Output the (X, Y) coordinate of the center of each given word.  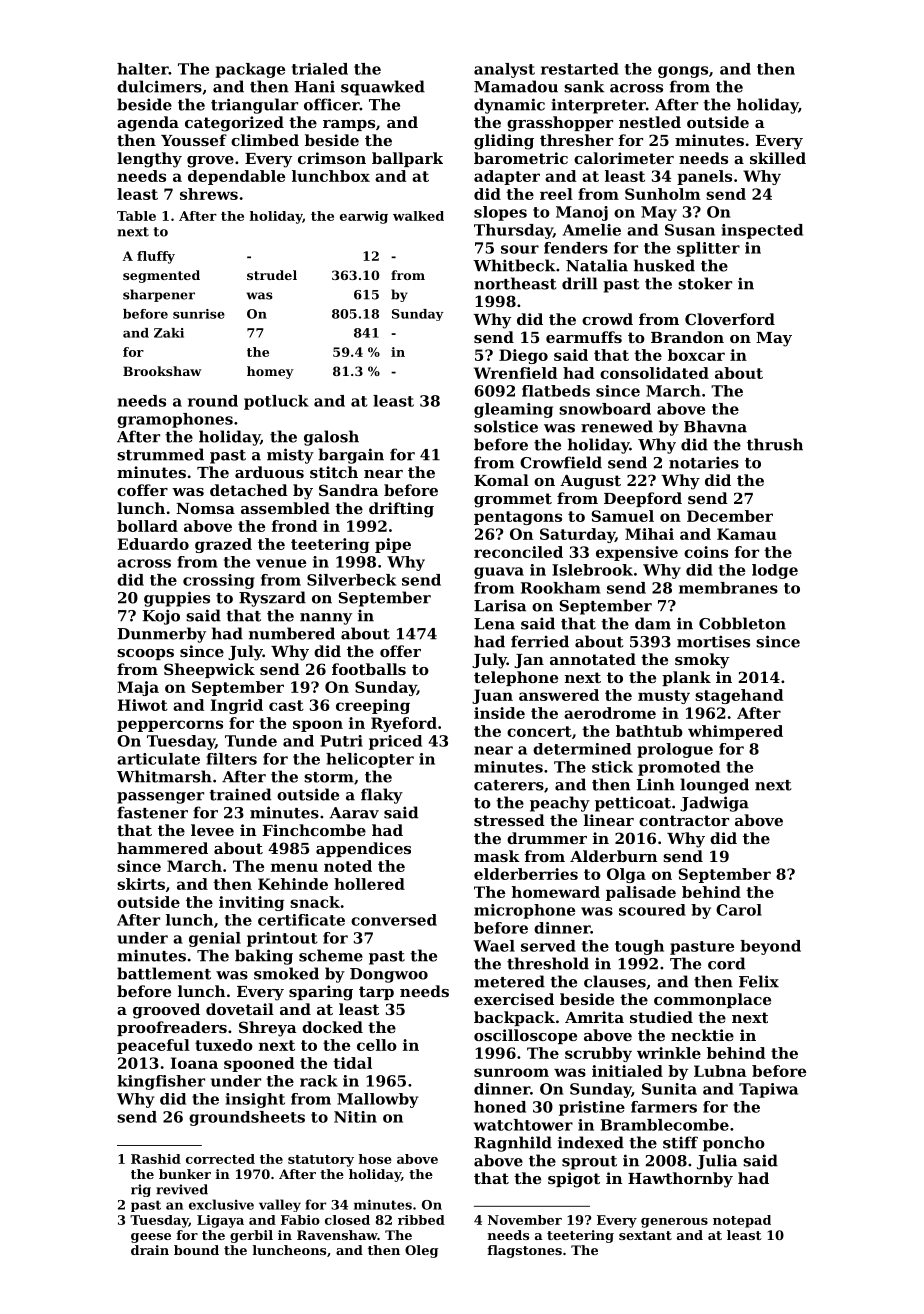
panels (704, 177)
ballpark (407, 159)
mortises (713, 641)
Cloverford (730, 319)
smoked (286, 973)
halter (143, 69)
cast (286, 705)
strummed (160, 454)
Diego (523, 356)
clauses (615, 981)
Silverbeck (351, 580)
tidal (352, 1063)
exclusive (221, 1204)
